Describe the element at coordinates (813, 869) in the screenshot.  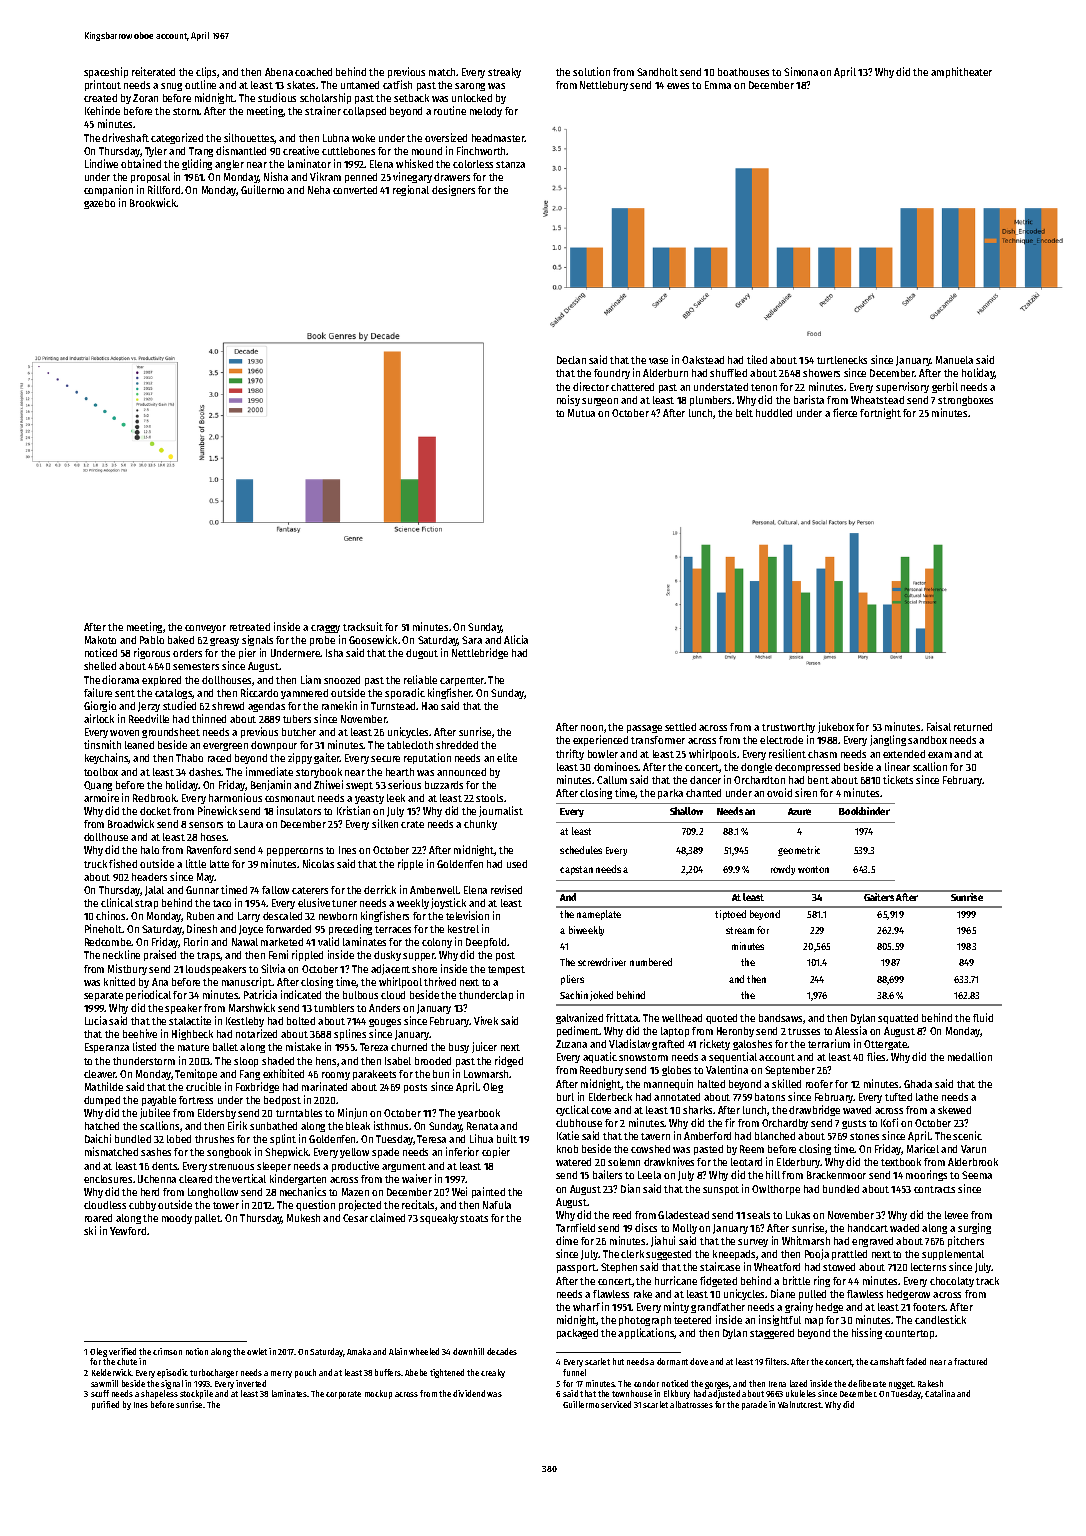
I see `wonton` at that location.
